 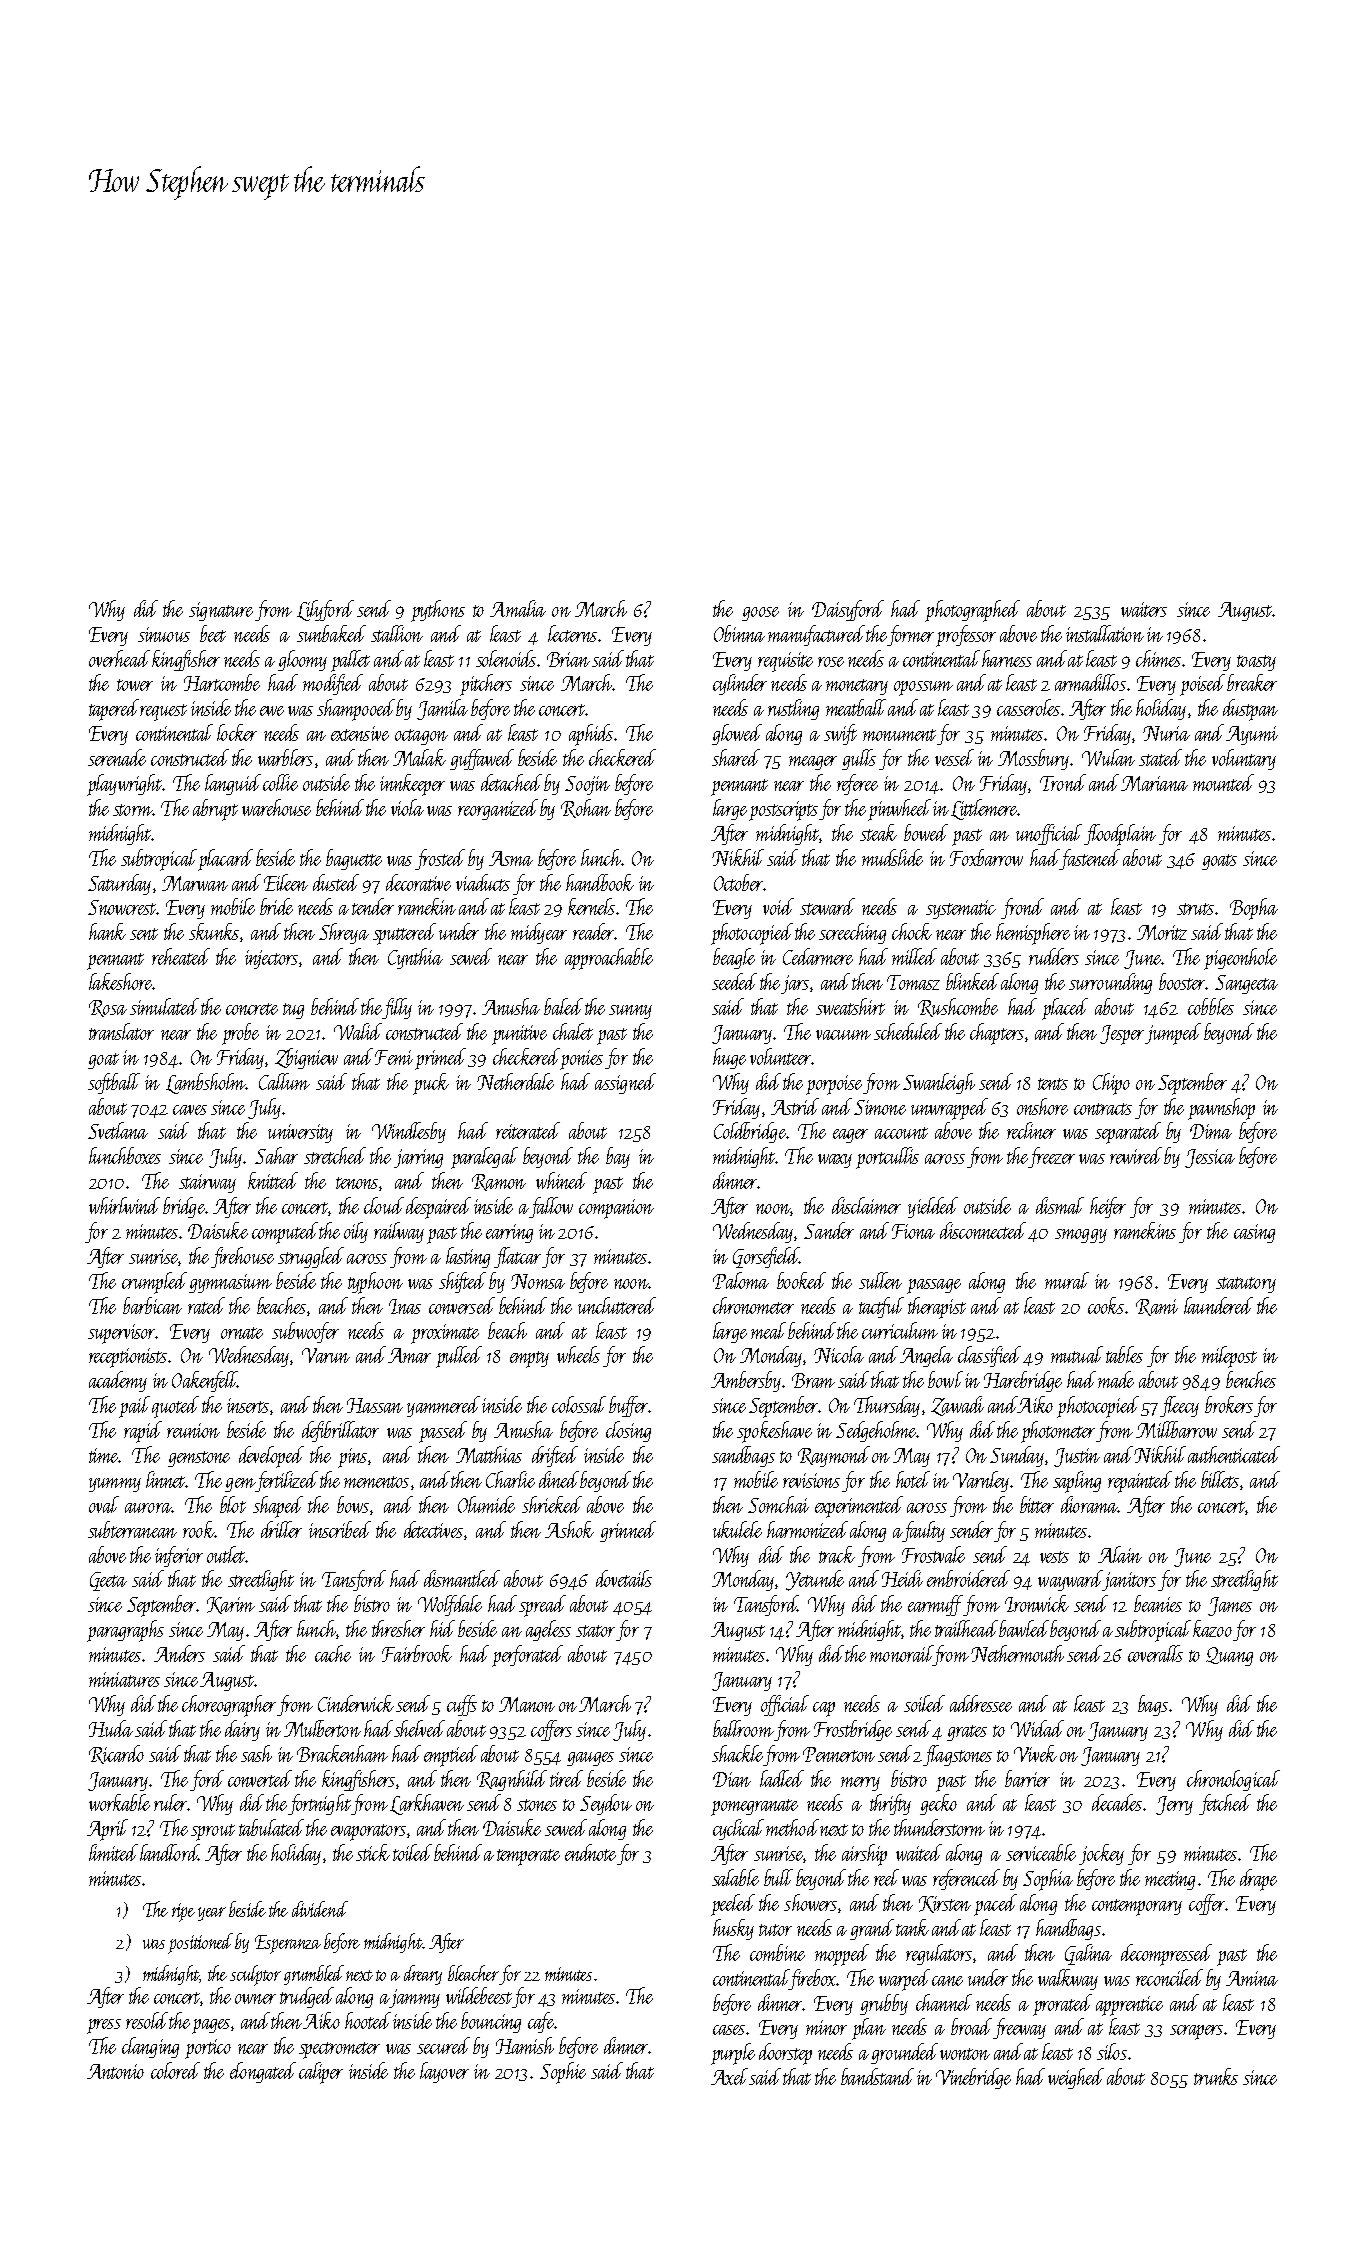 I want to click on ripe, so click(x=183, y=1912).
